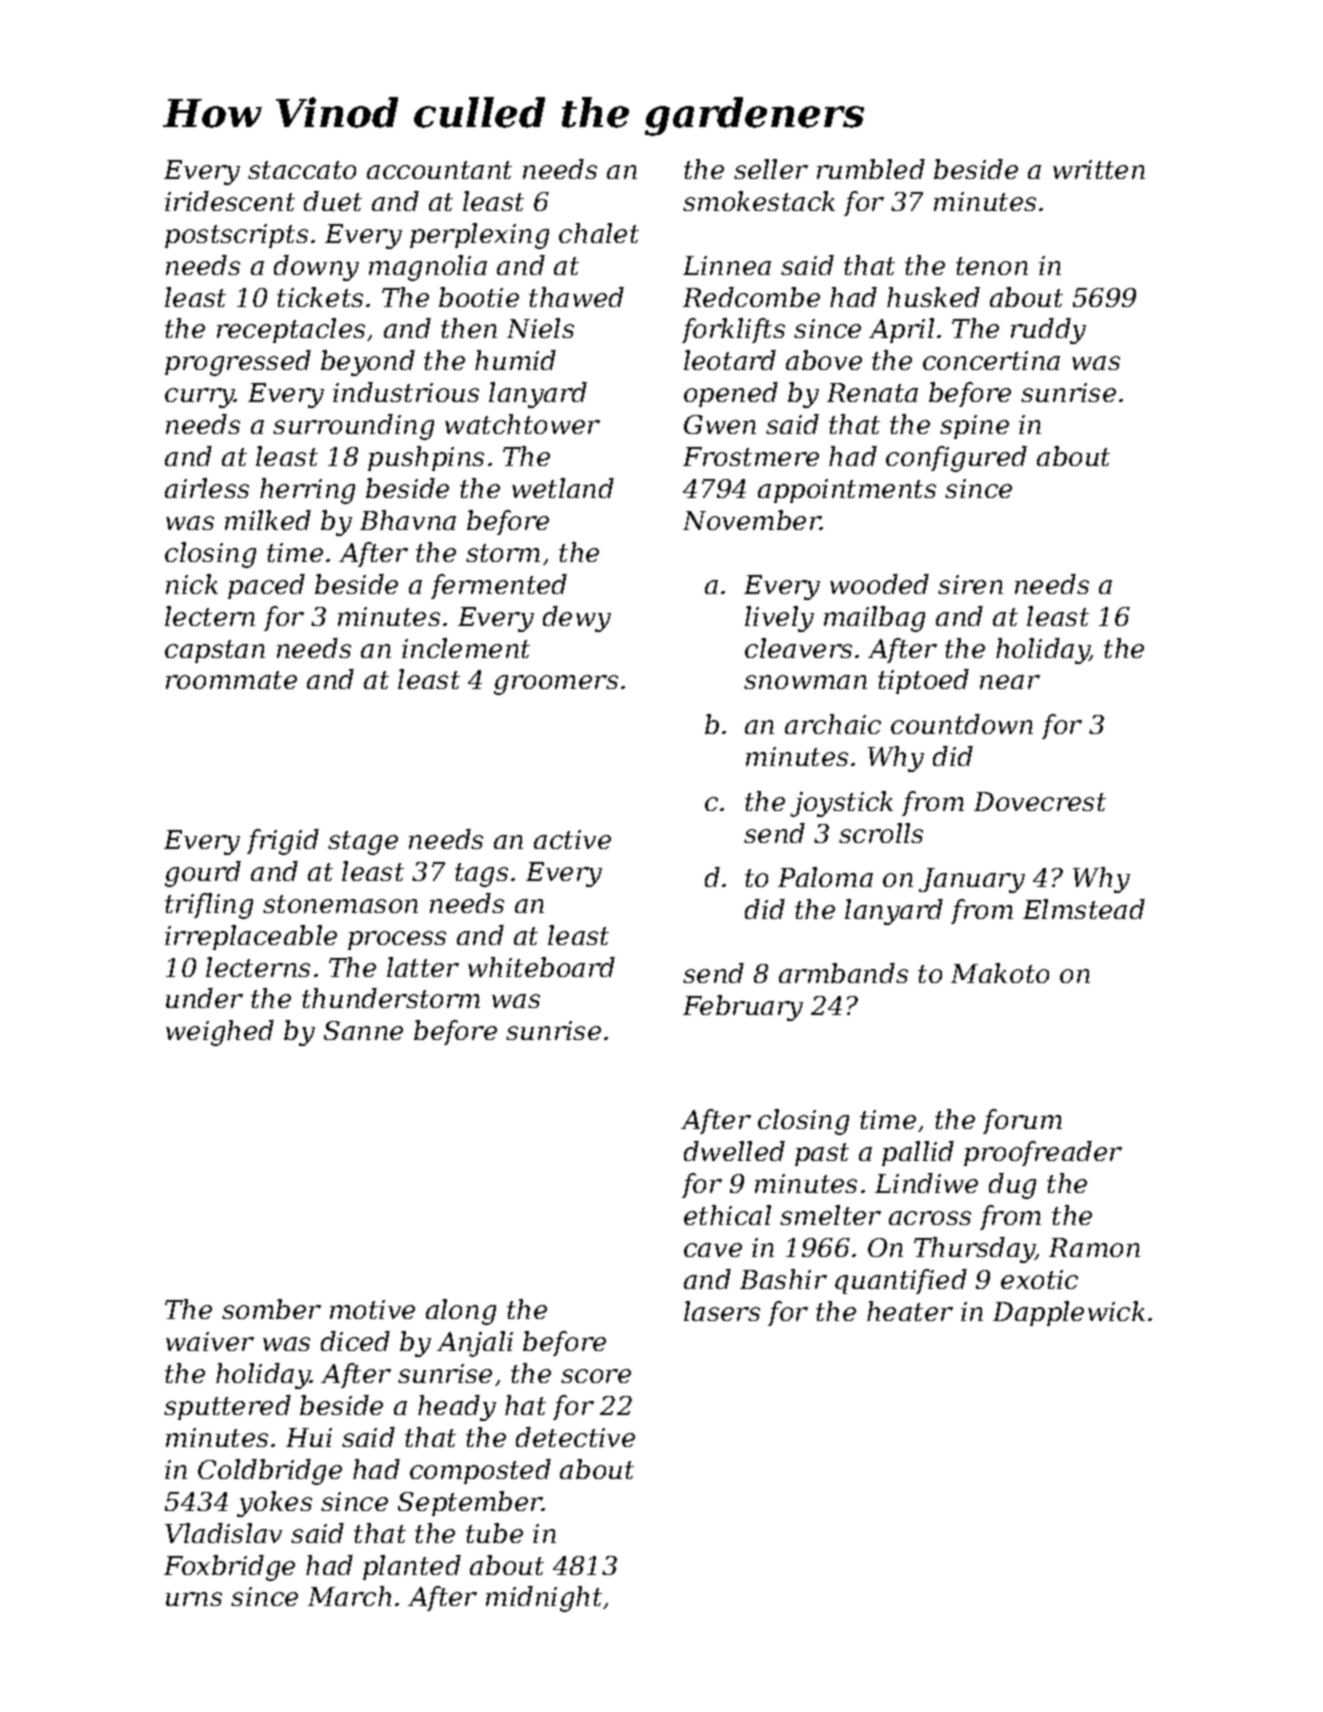  What do you see at coordinates (229, 1568) in the screenshot?
I see `Foxbridge` at bounding box center [229, 1568].
